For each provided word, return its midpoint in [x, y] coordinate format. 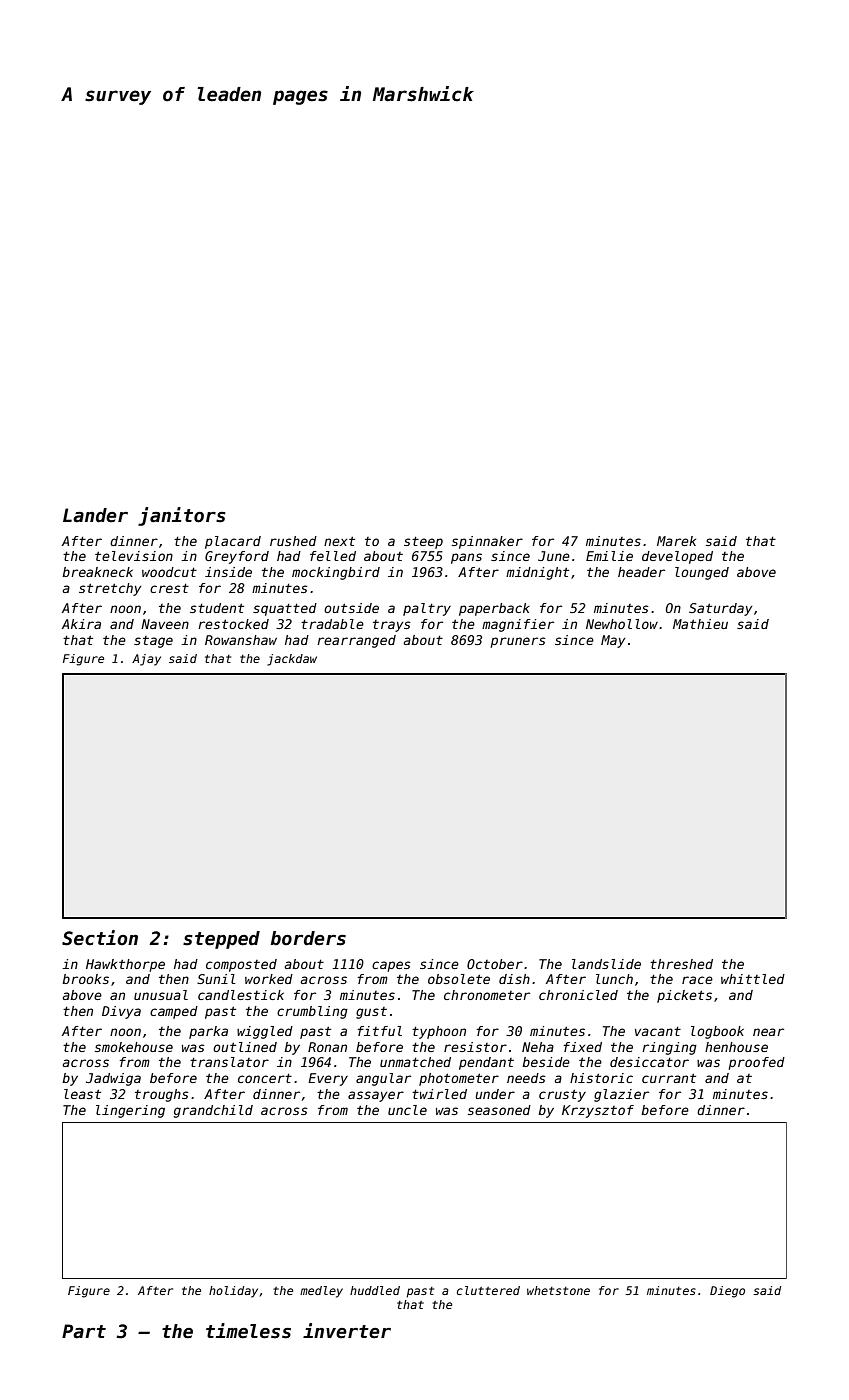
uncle [407, 1110]
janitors [182, 516]
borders [308, 938]
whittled [753, 979]
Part [84, 1331]
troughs [162, 1095]
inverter [347, 1331]
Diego [727, 1292]
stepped [221, 940]
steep [423, 542]
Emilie [609, 556]
